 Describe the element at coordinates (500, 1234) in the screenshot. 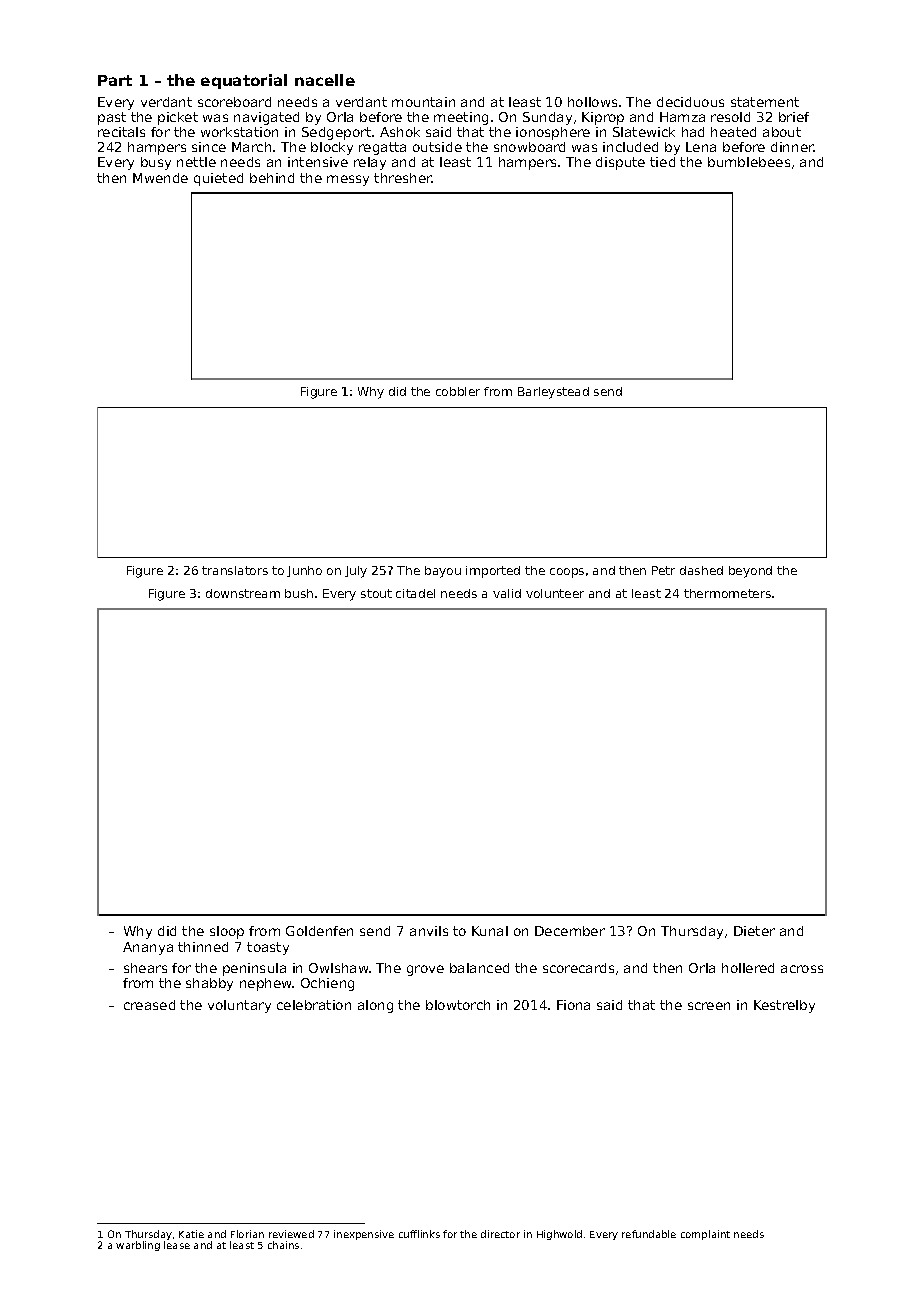

I see `director` at that location.
